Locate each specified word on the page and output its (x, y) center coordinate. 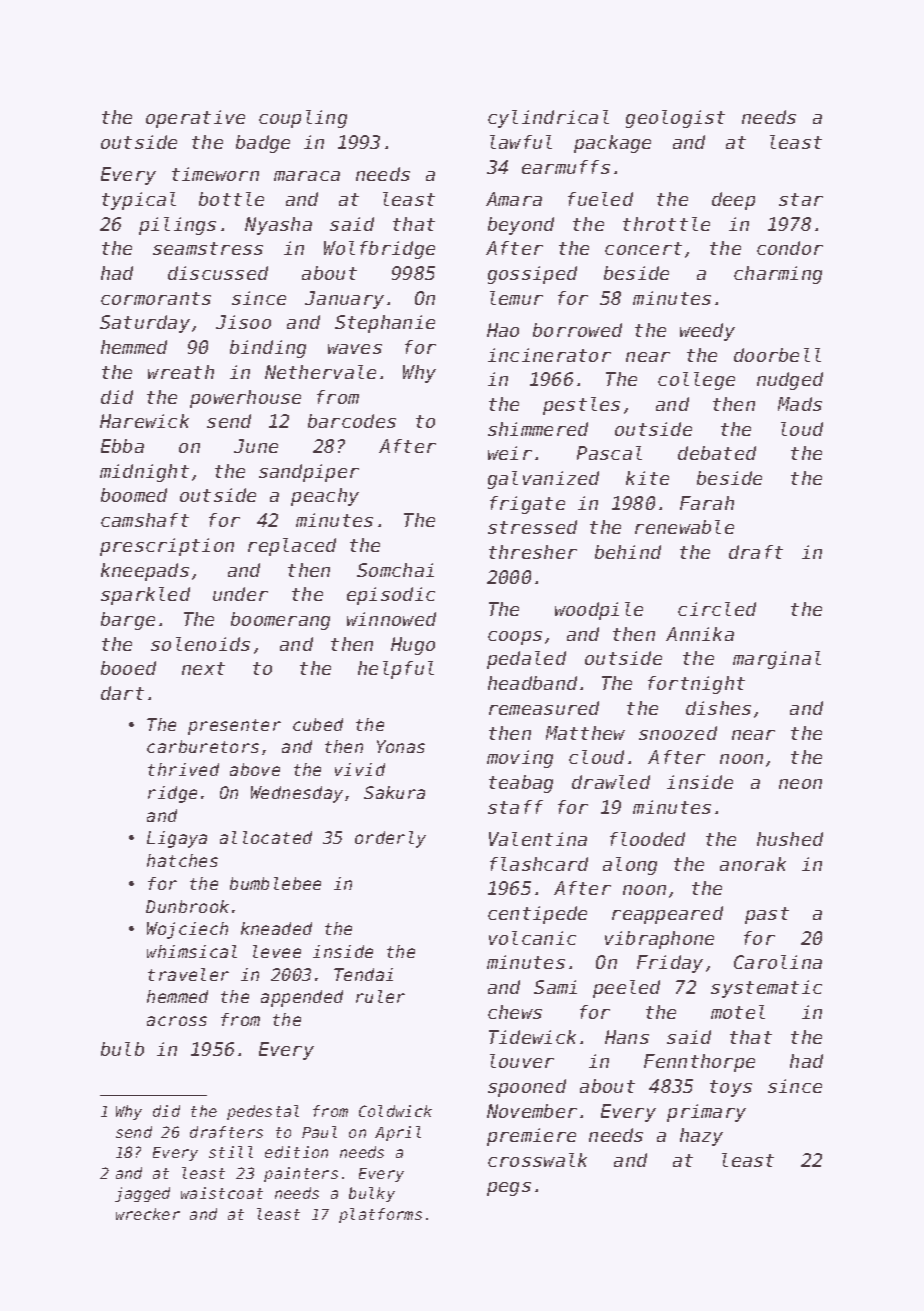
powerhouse (245, 399)
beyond (521, 226)
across (177, 1021)
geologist (675, 119)
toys (731, 1088)
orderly (390, 839)
